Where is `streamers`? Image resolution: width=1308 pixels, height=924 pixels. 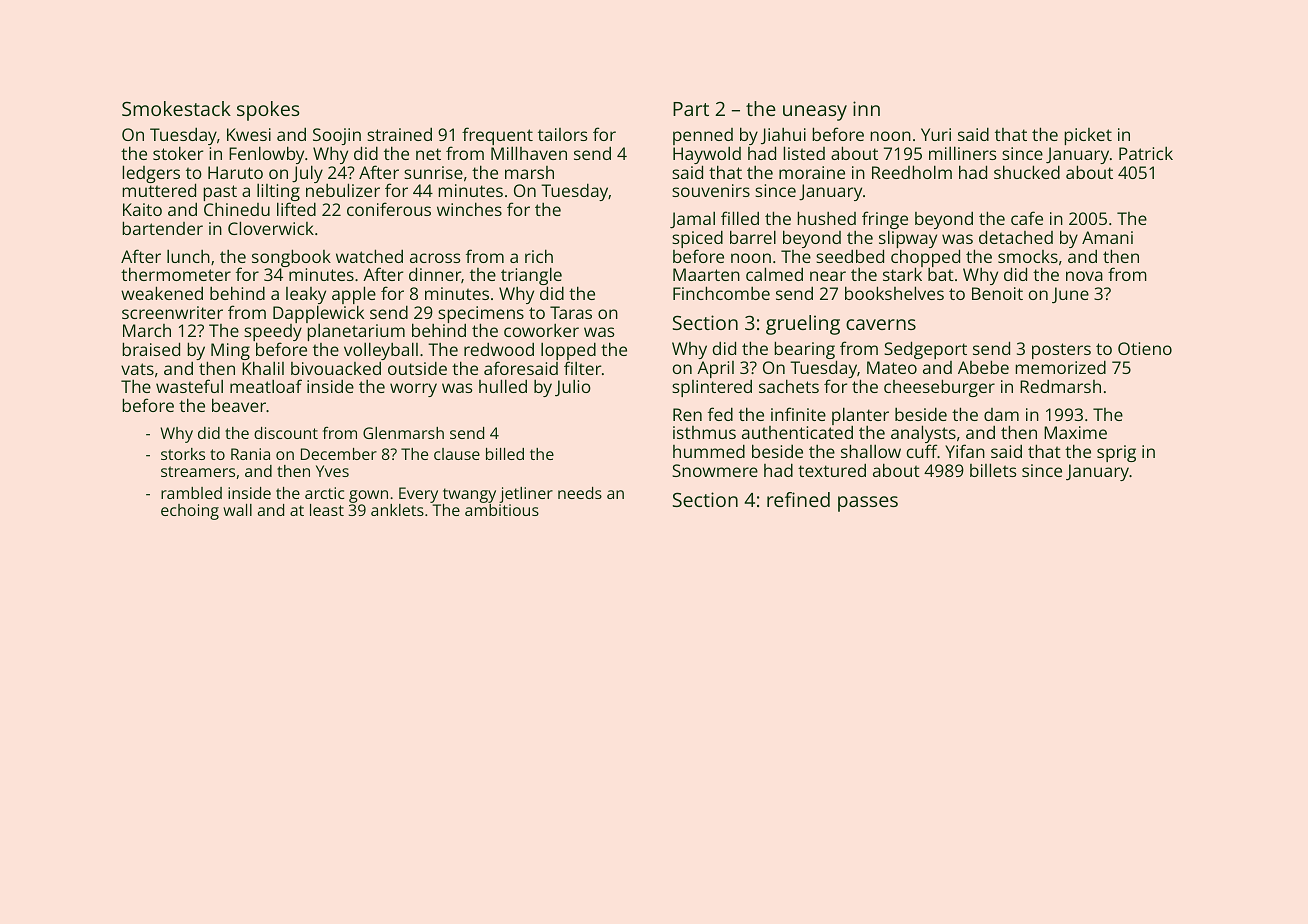 streamers is located at coordinates (198, 471).
